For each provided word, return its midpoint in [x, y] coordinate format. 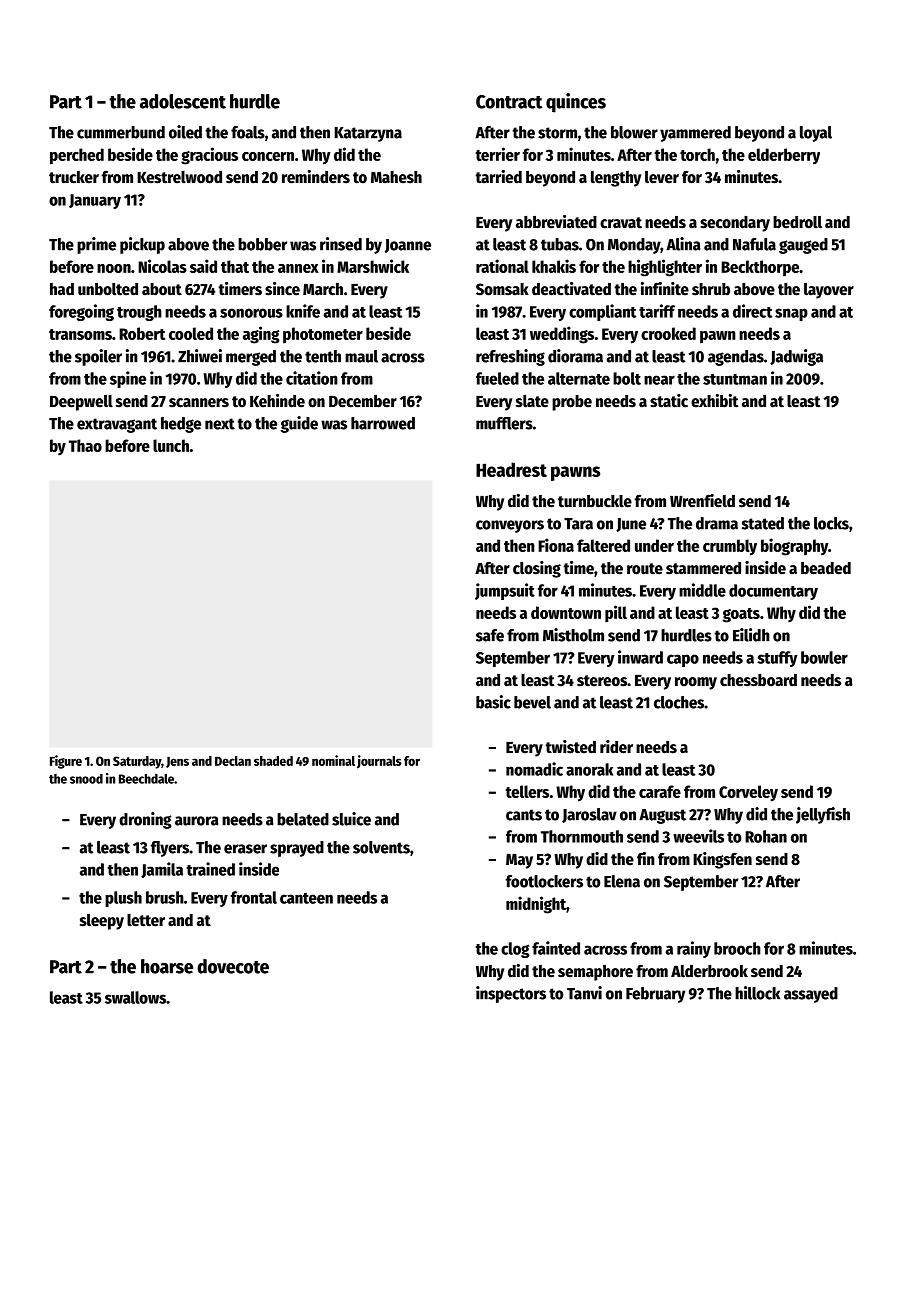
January [95, 201]
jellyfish [823, 815]
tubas [560, 244]
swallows [135, 997]
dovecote [233, 966]
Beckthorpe [760, 268]
